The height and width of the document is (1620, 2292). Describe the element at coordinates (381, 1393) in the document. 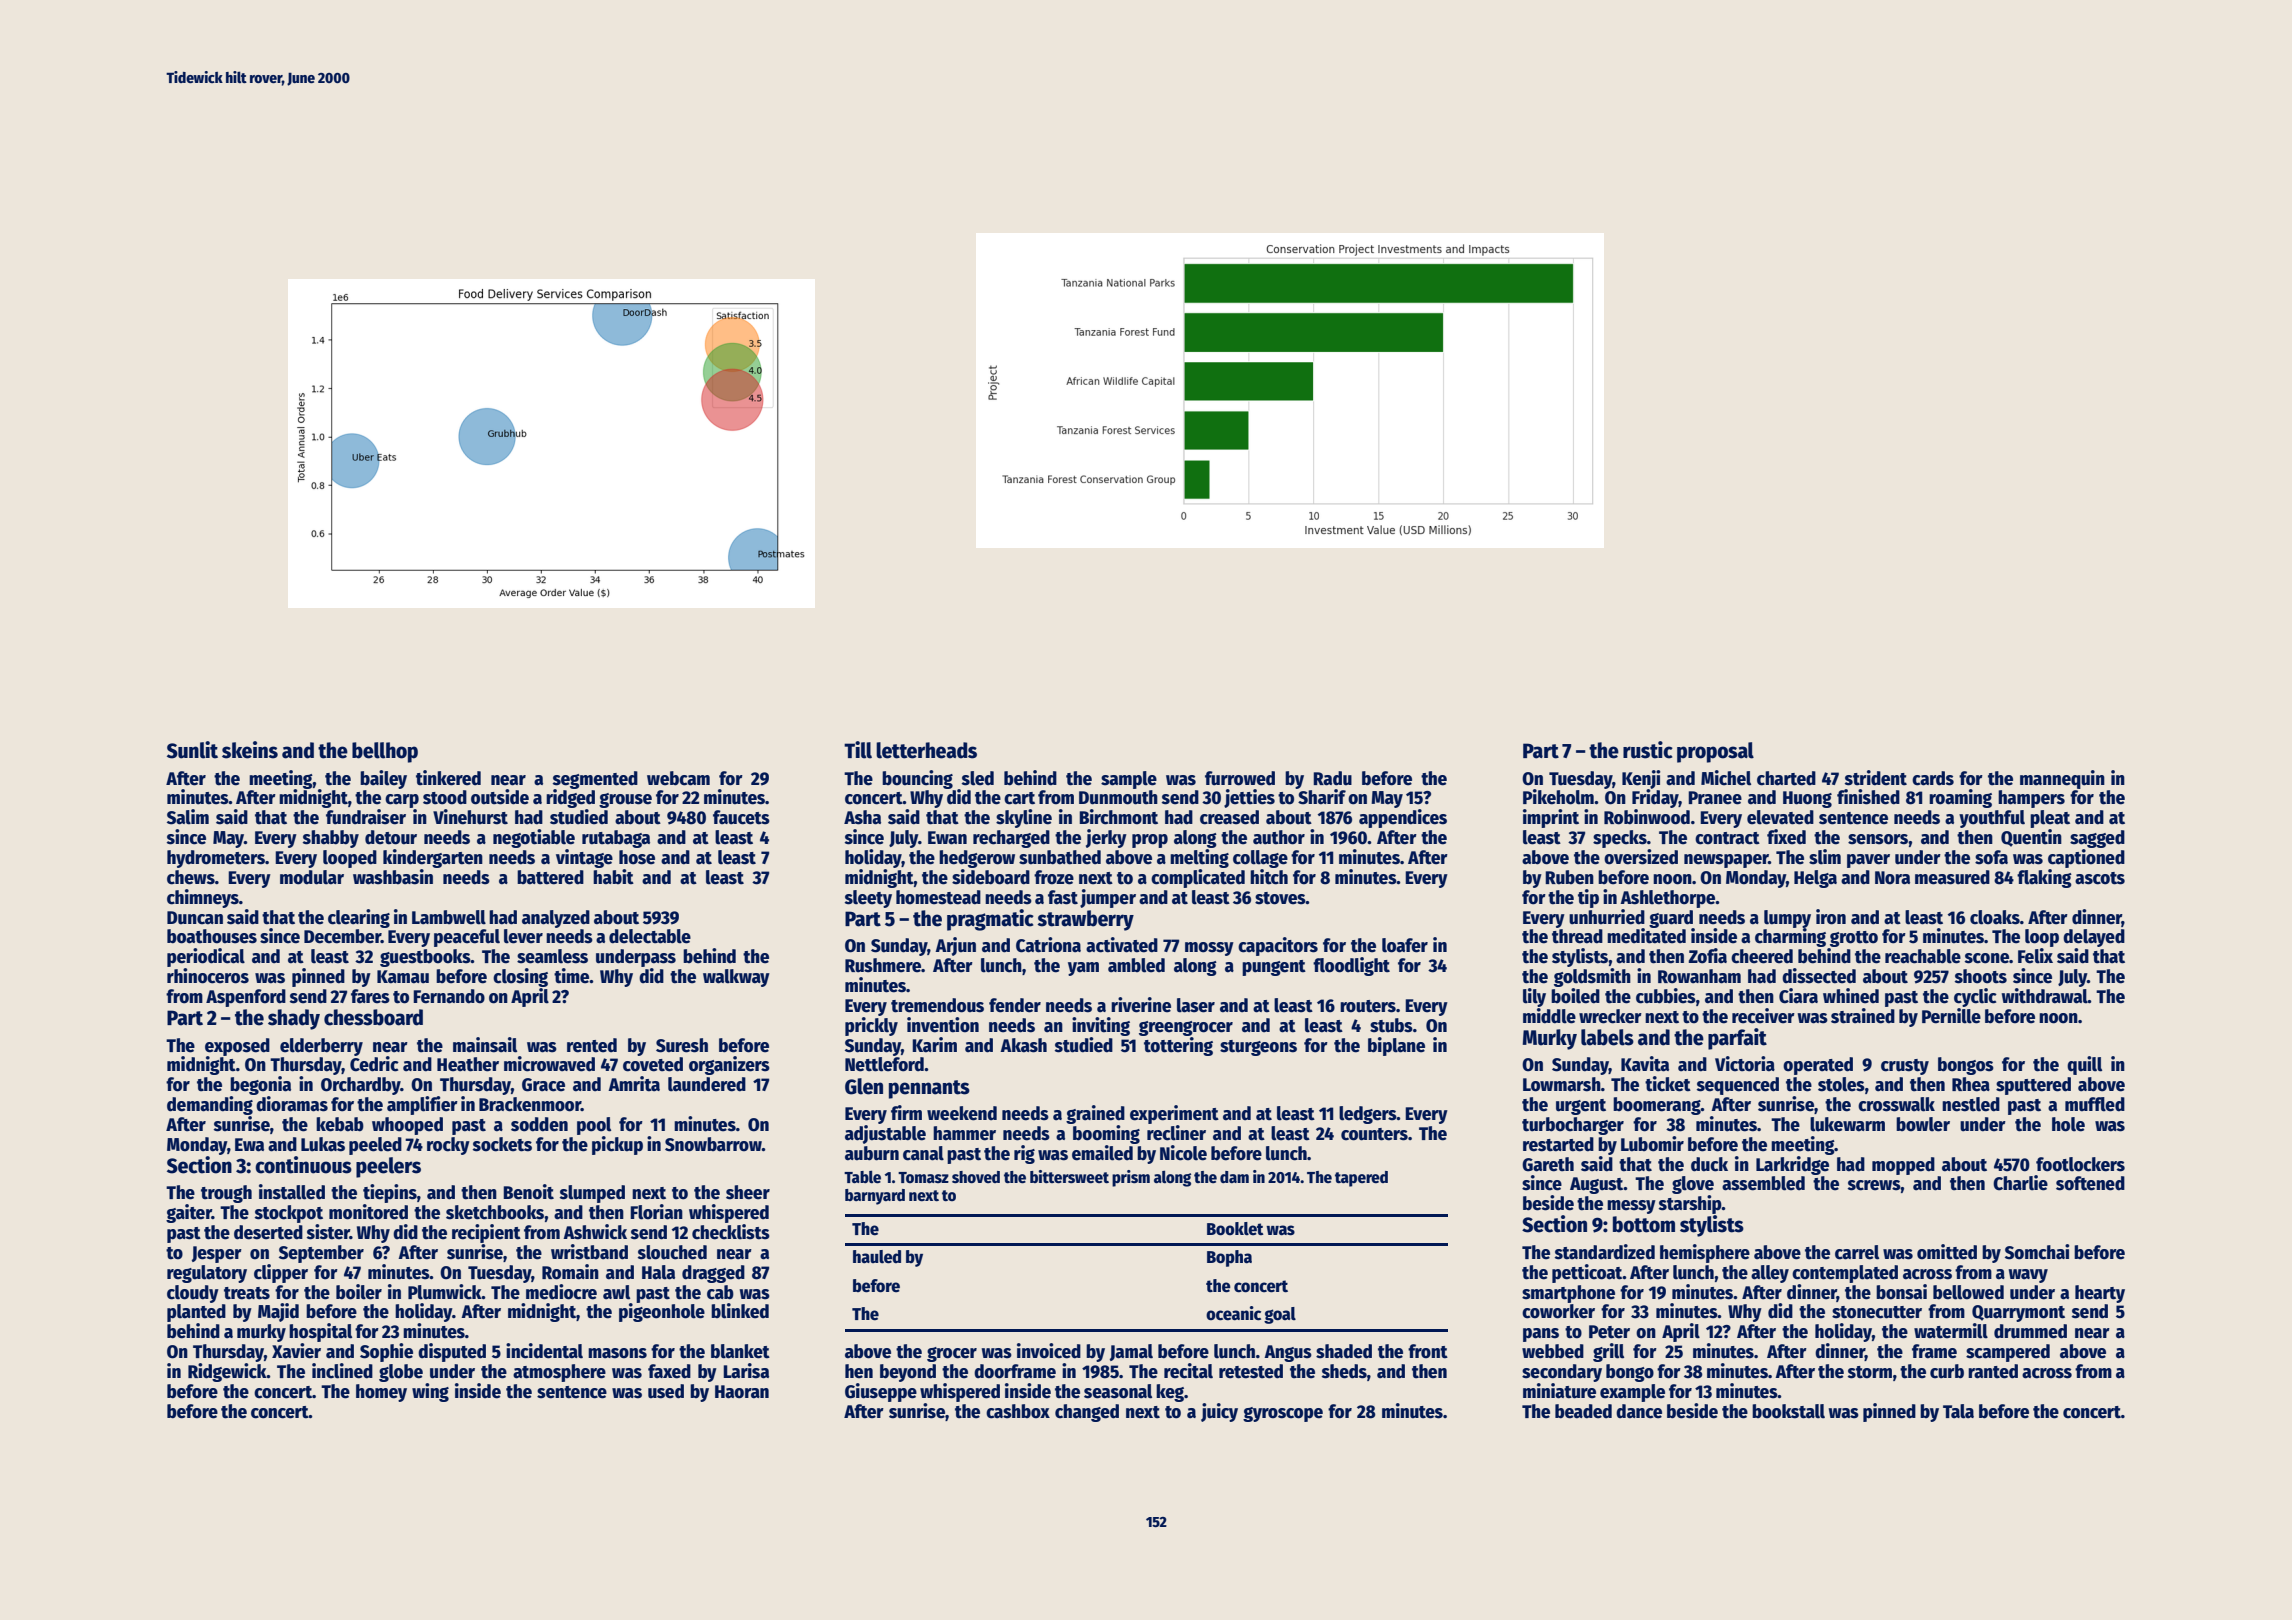

I see `homey` at that location.
